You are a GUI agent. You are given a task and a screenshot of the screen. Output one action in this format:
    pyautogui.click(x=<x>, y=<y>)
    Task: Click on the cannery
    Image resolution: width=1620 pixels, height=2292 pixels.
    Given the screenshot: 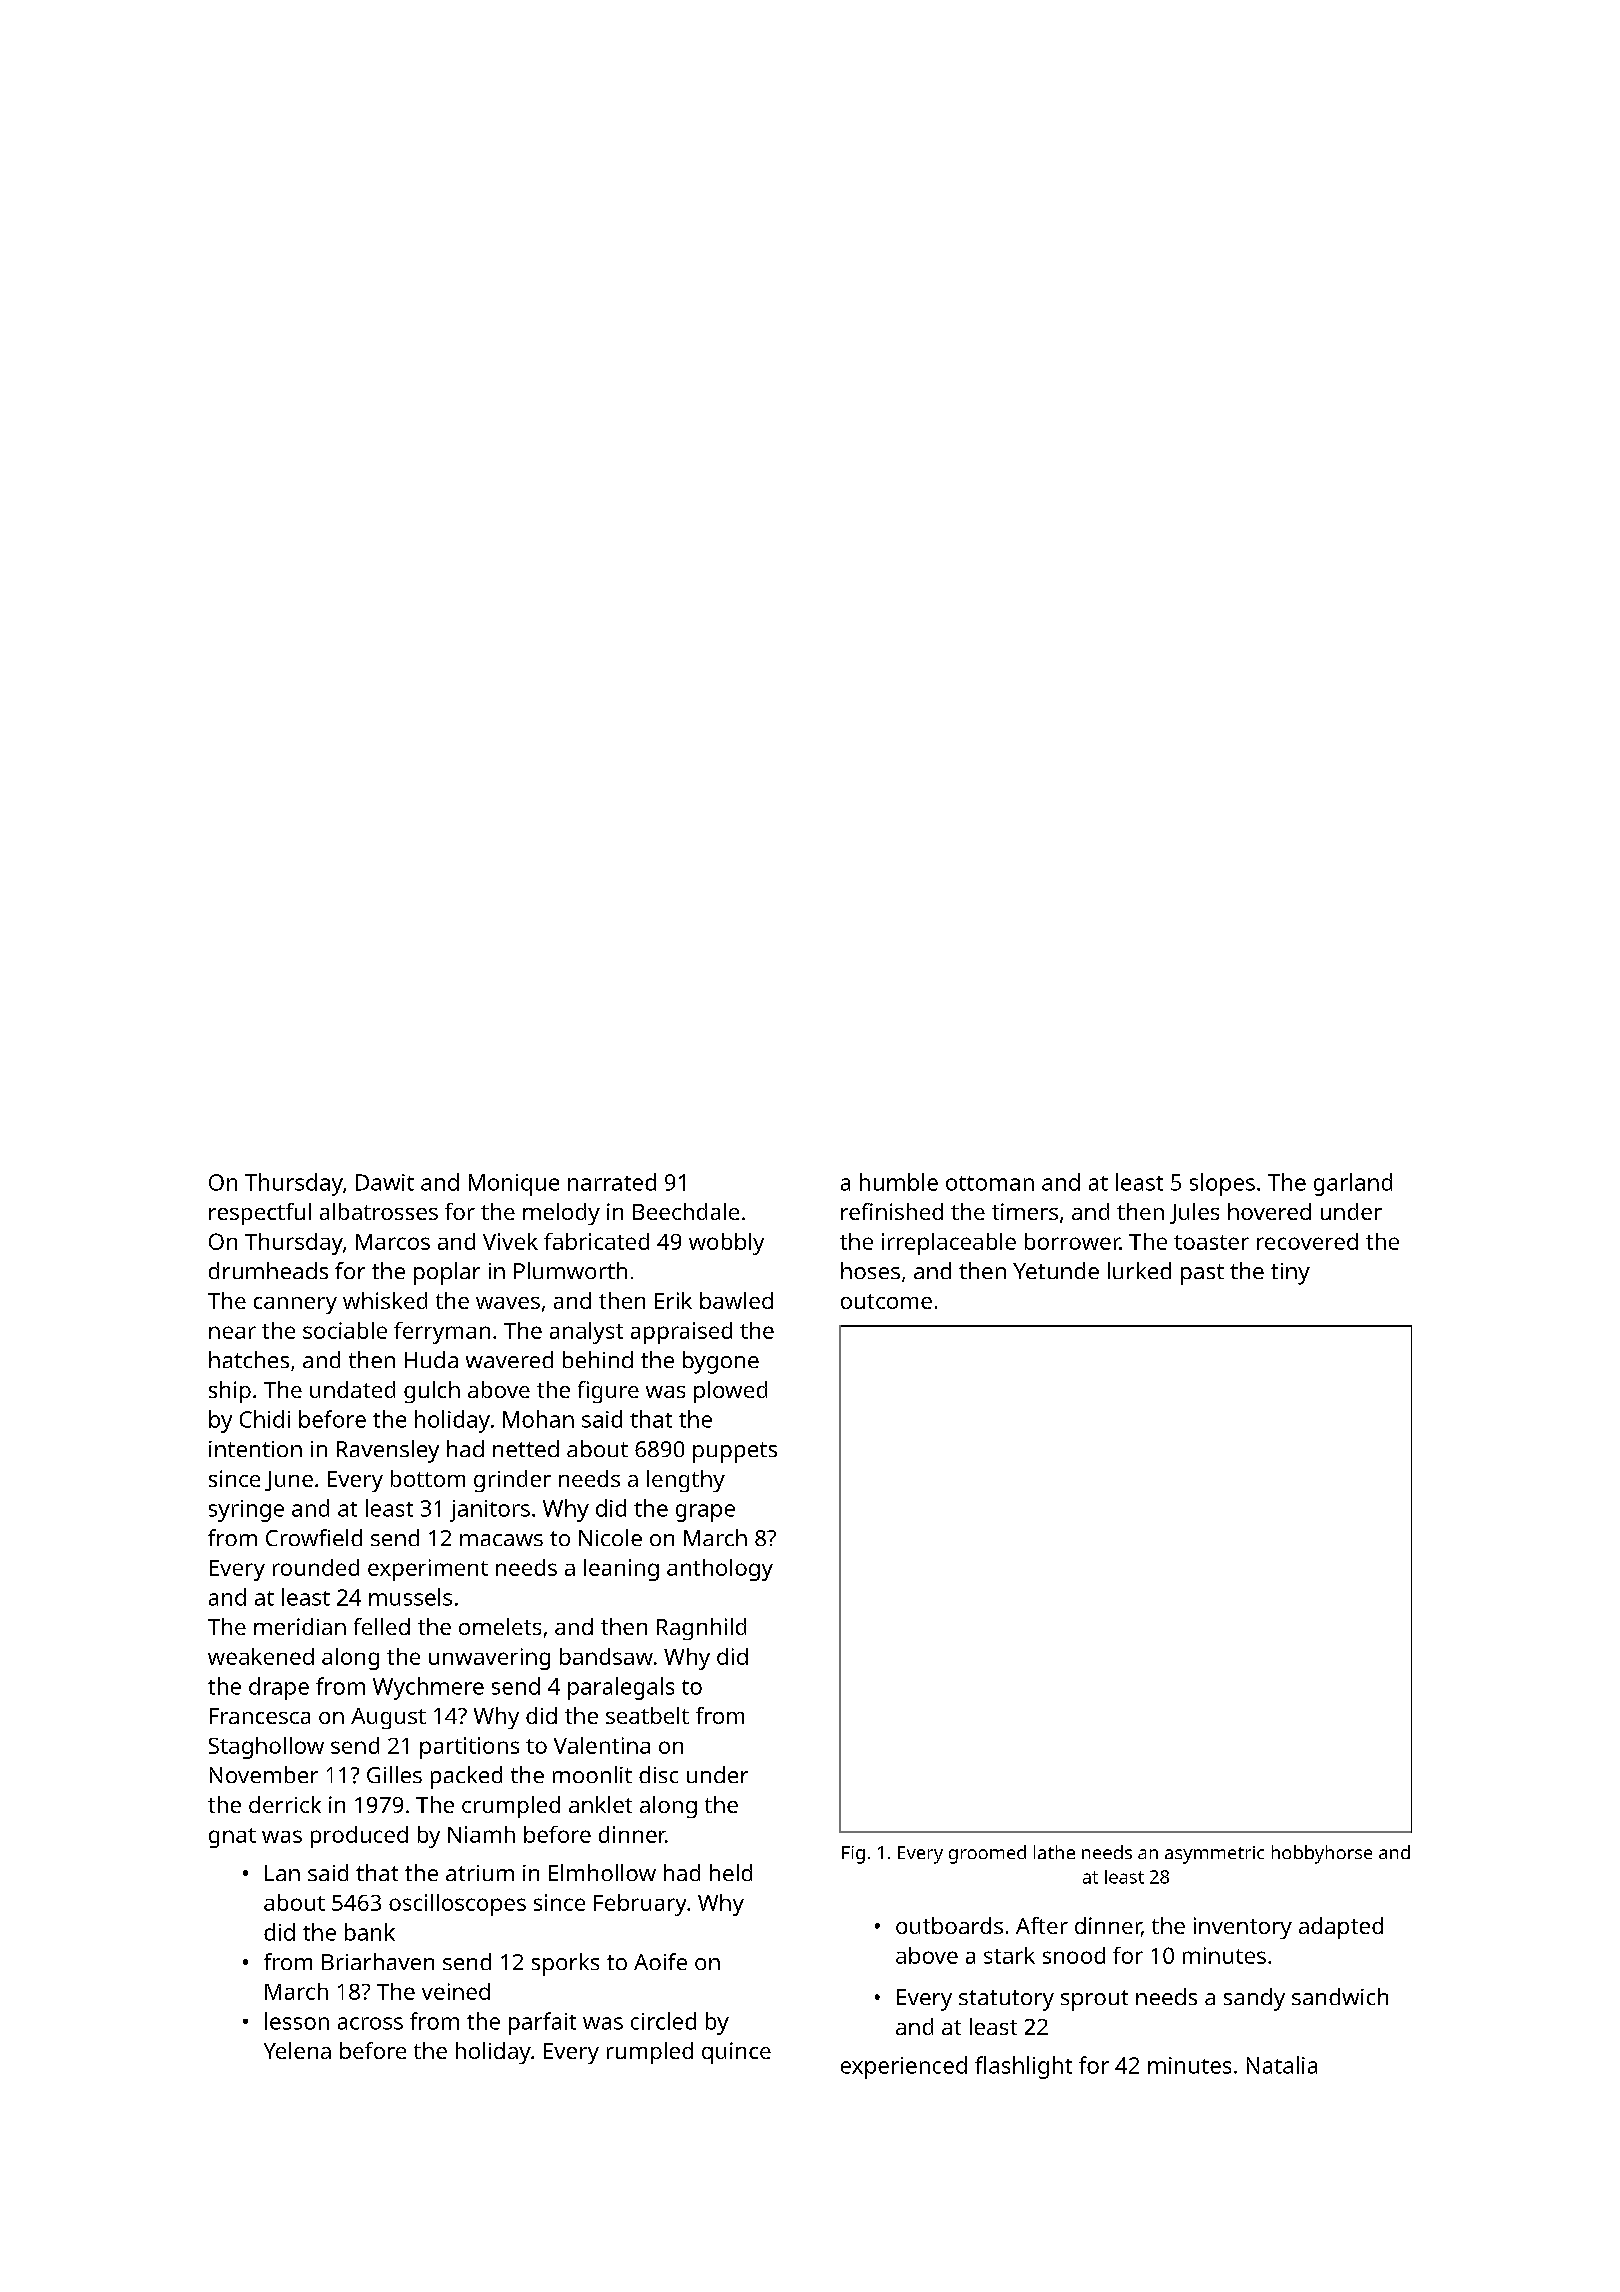 What is the action you would take?
    pyautogui.click(x=295, y=1305)
